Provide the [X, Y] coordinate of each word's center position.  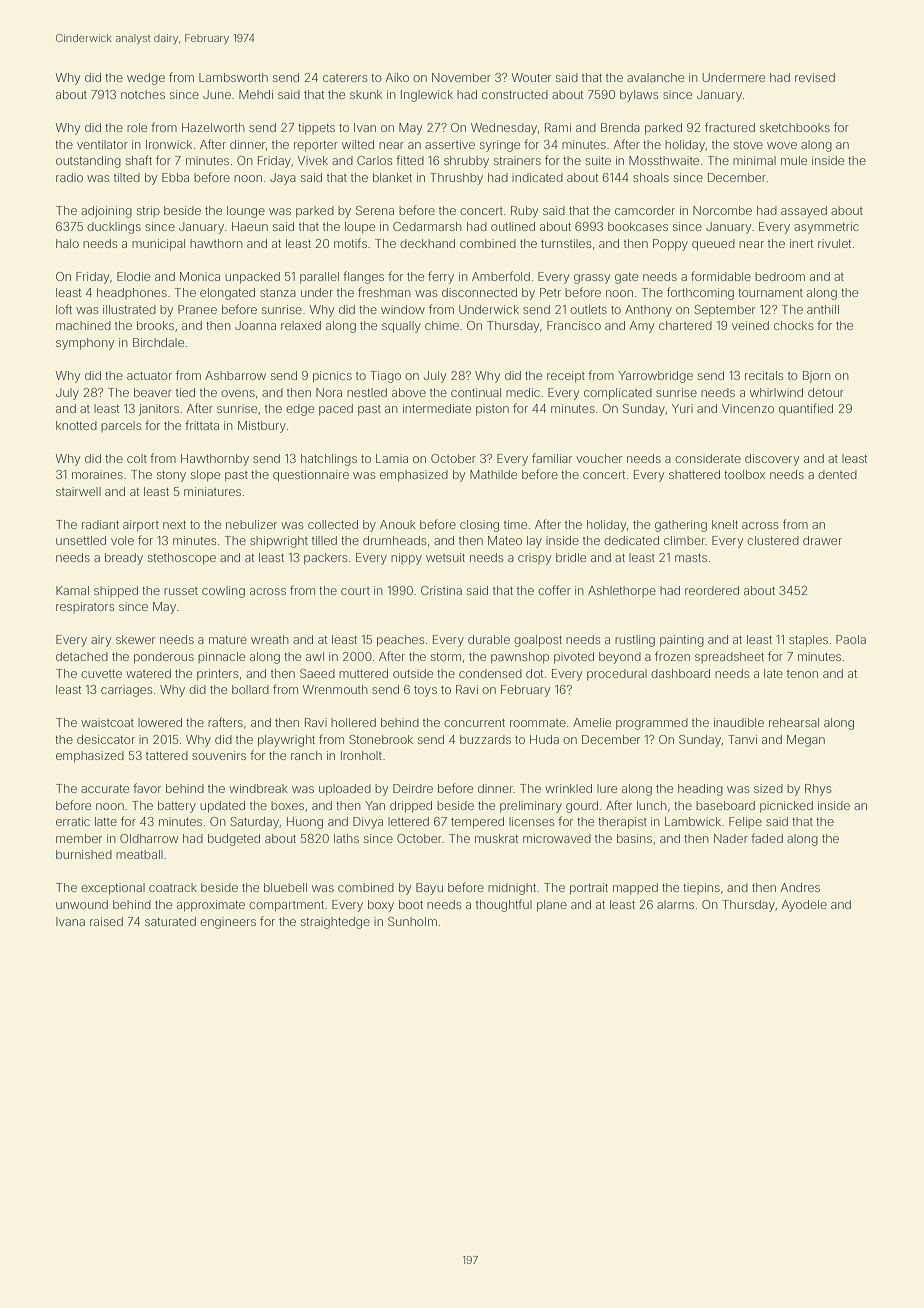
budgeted [234, 840]
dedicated [631, 540]
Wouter [531, 77]
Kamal [72, 590]
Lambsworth [233, 77]
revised [815, 77]
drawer [822, 540]
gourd [582, 807]
